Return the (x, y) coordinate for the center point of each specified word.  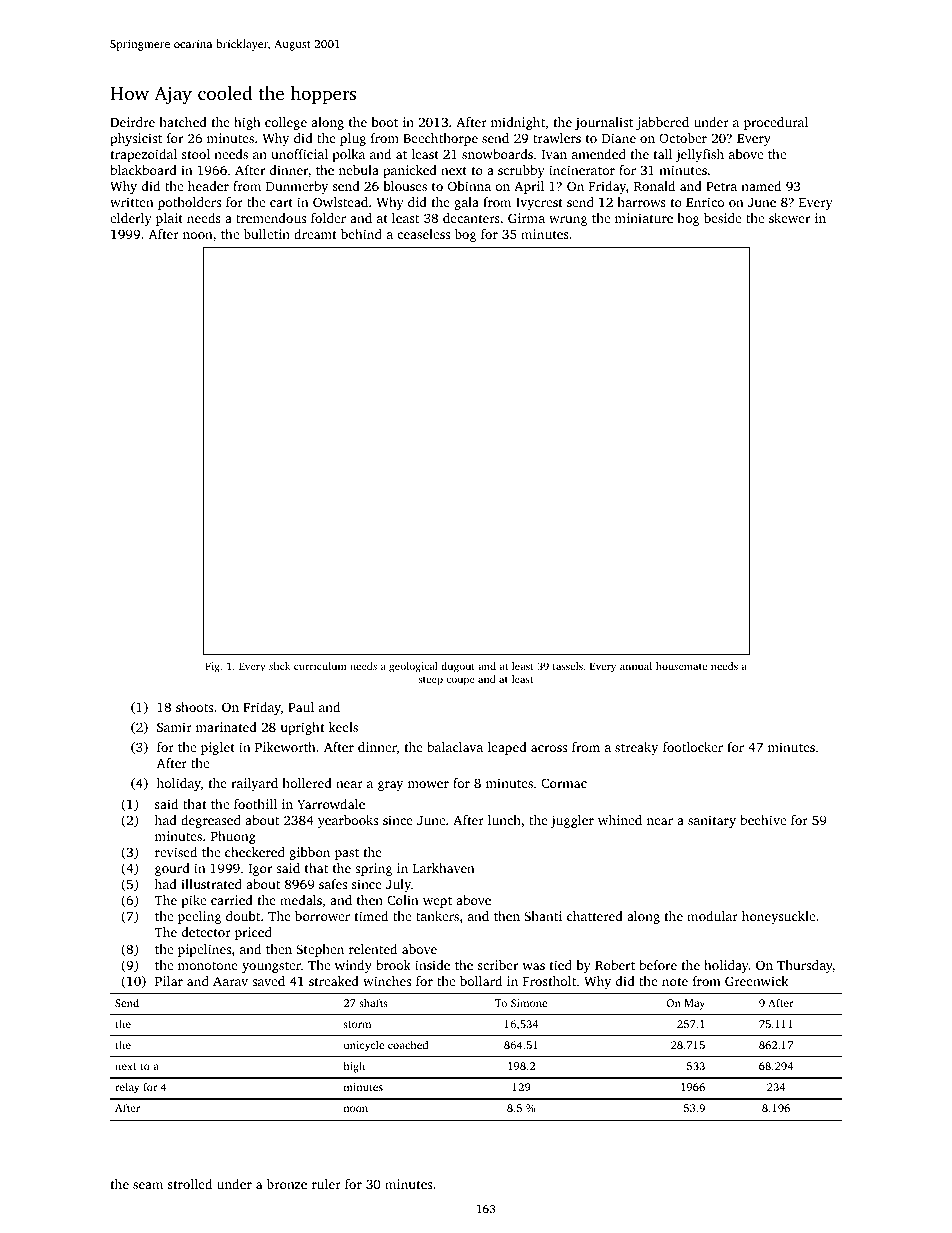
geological (413, 667)
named (761, 186)
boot (384, 122)
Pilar (169, 981)
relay (127, 1088)
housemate (681, 666)
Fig (212, 667)
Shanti (543, 916)
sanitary (712, 821)
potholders (189, 203)
